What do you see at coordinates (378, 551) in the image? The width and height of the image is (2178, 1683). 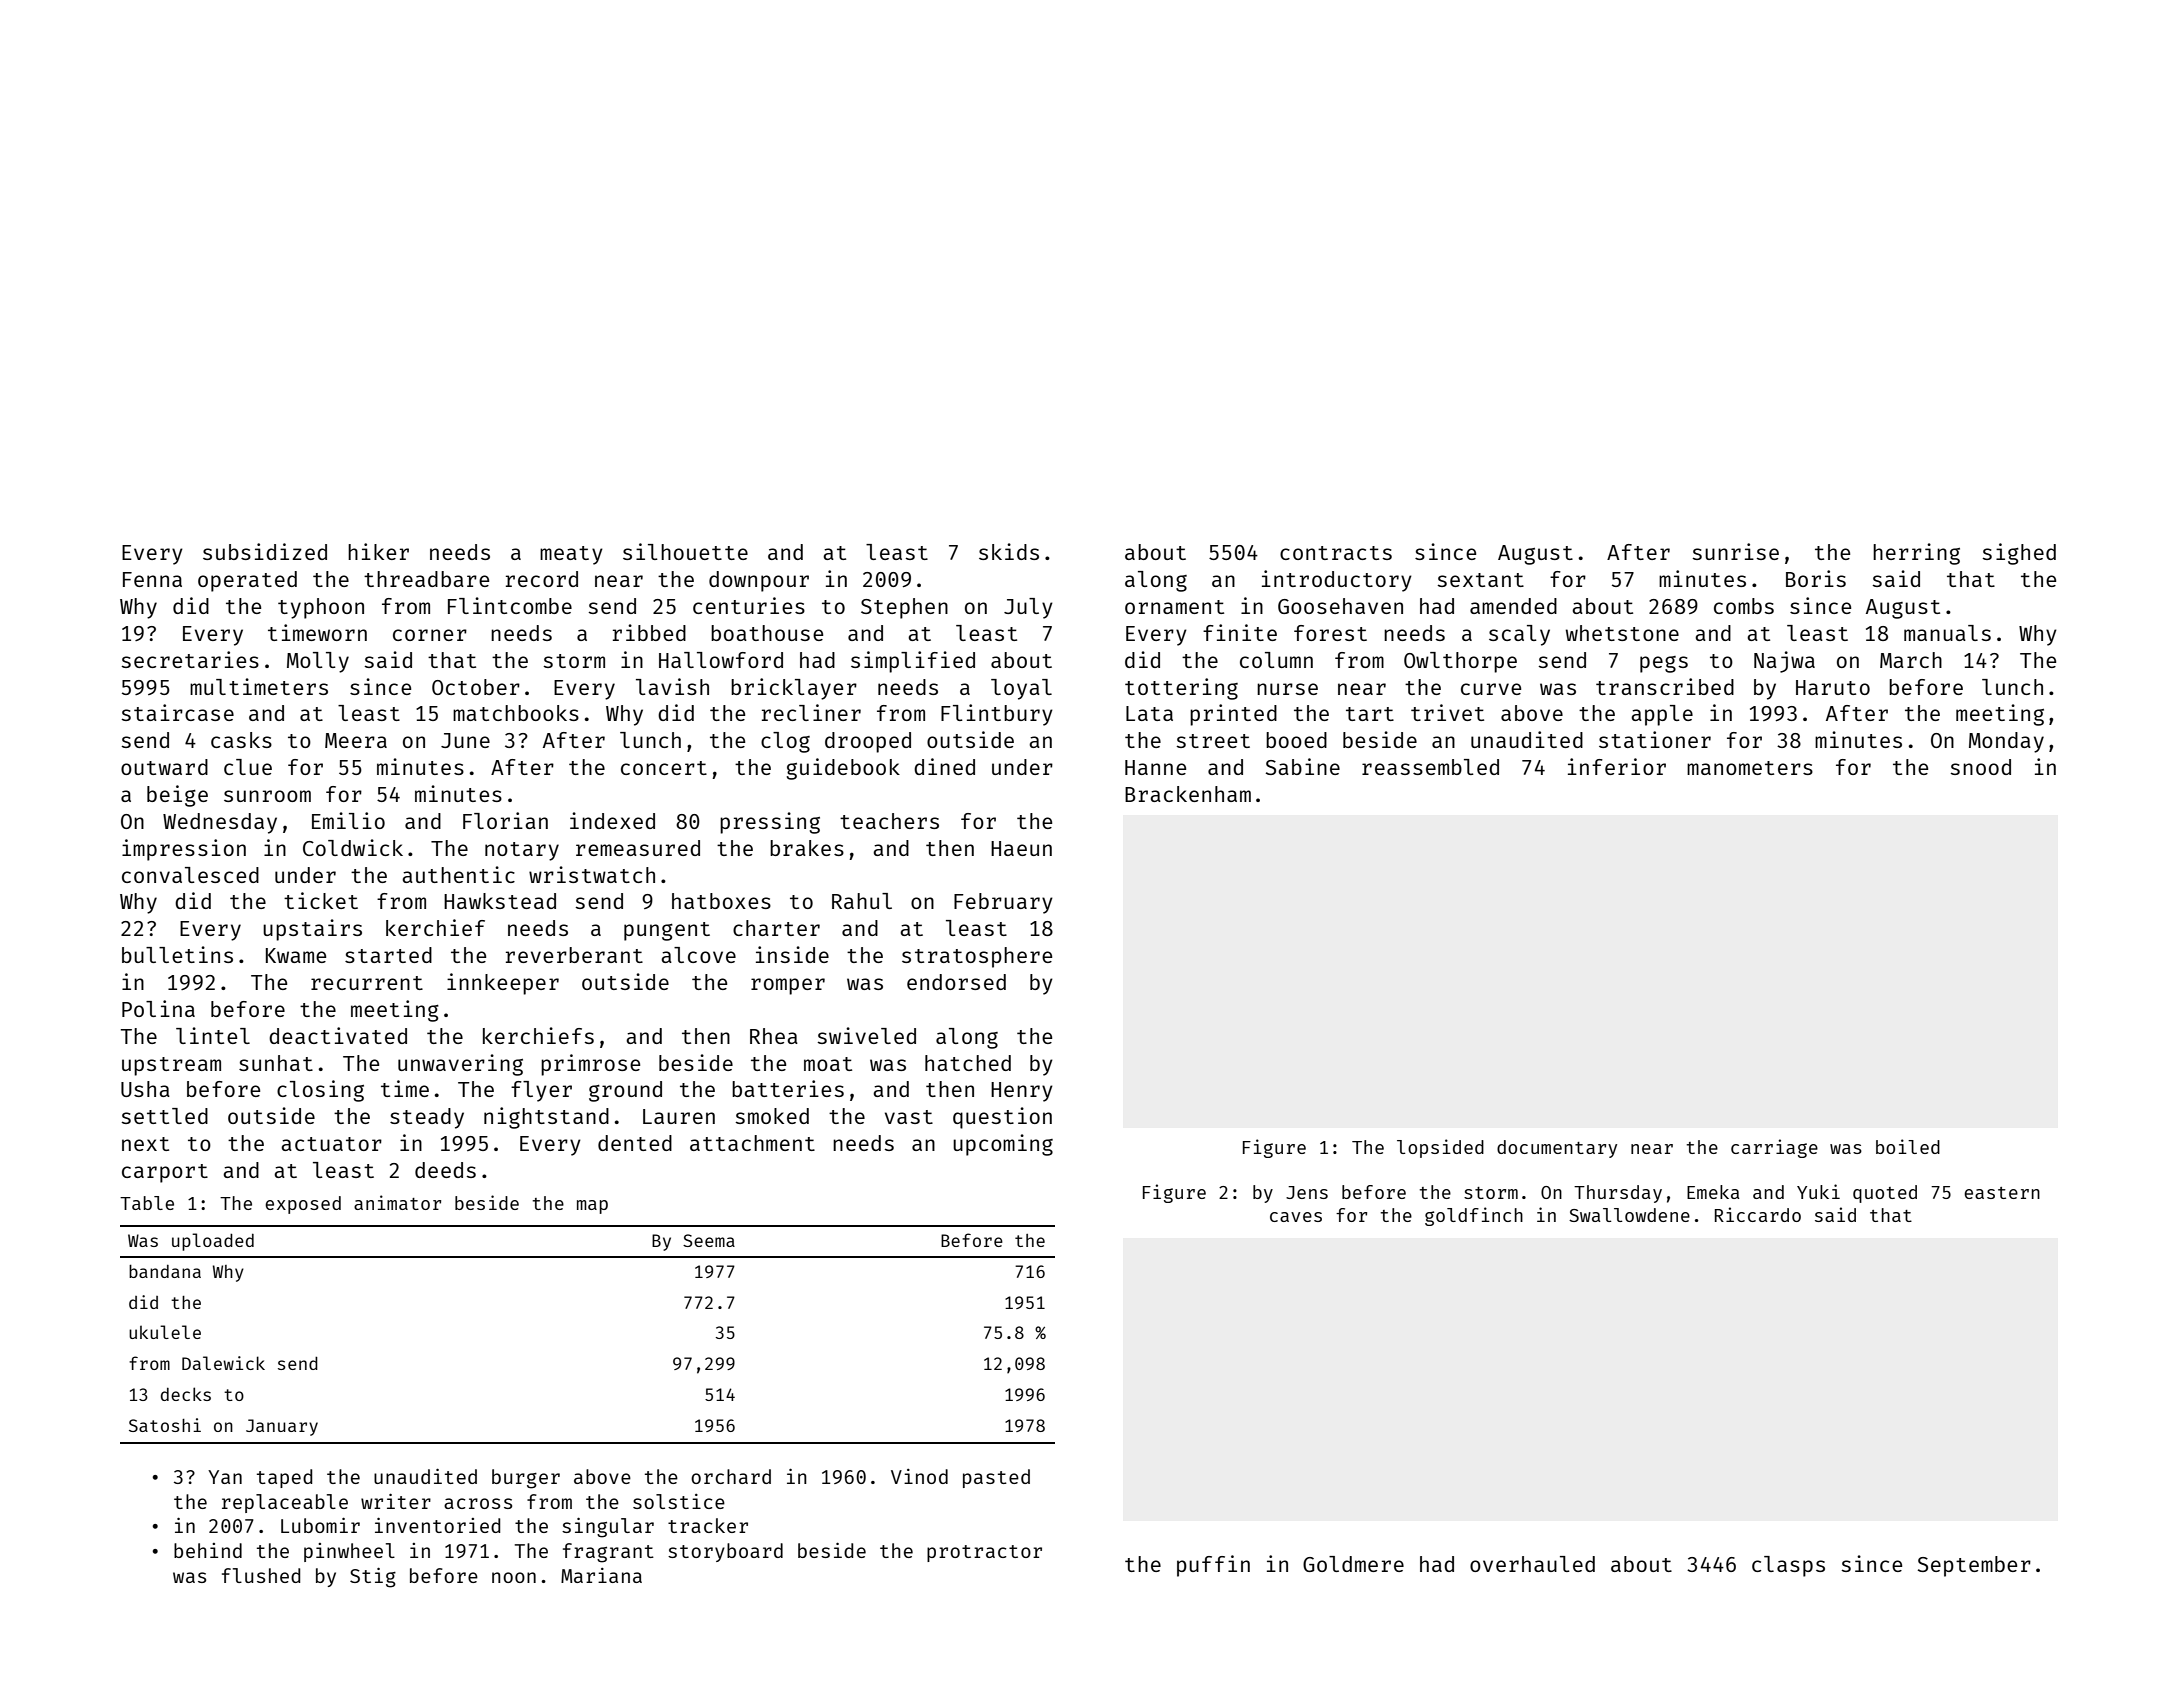 I see `hiker` at bounding box center [378, 551].
